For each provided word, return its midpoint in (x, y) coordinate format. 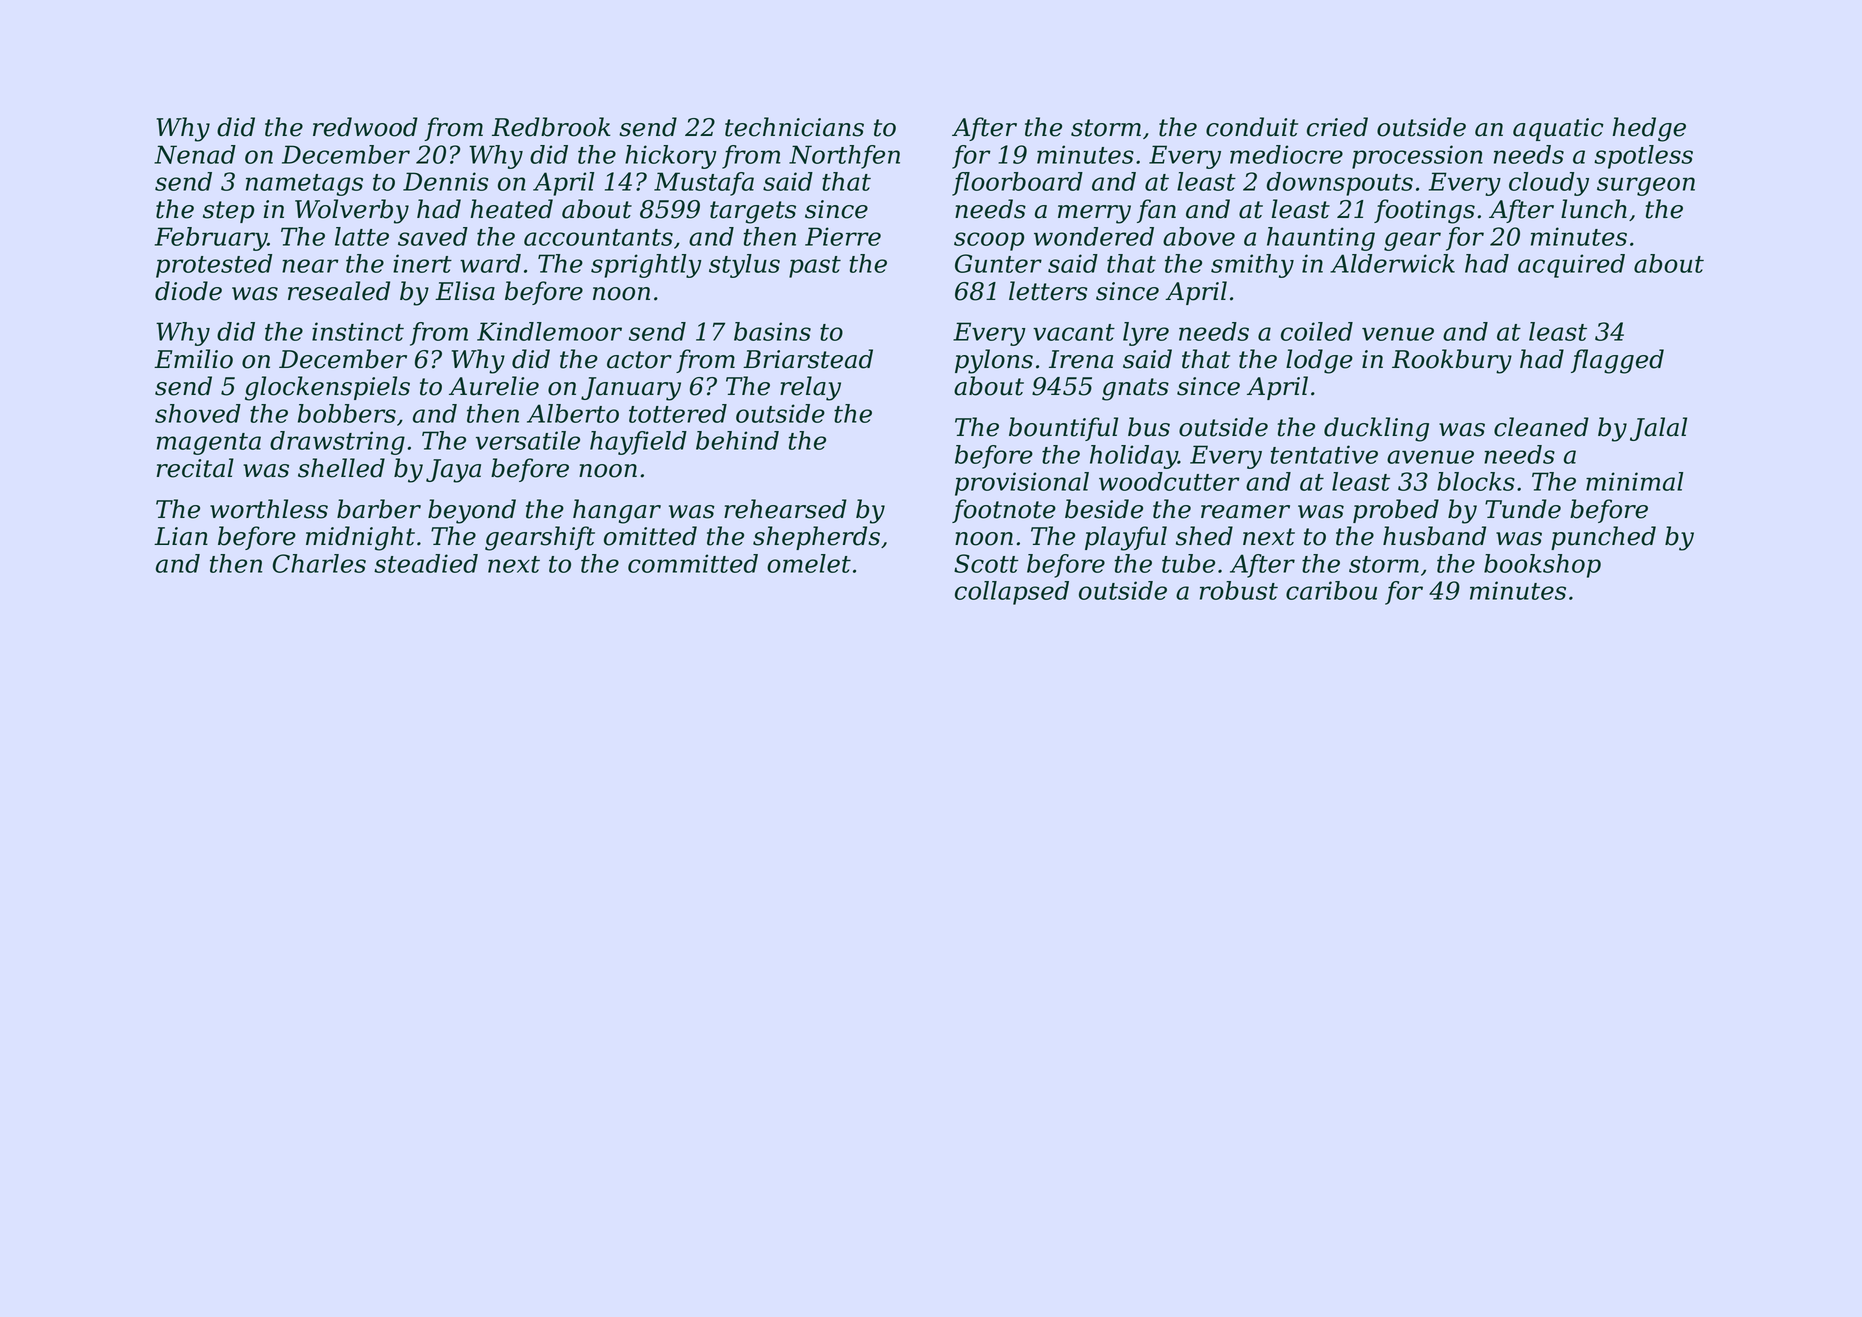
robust (1239, 590)
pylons (994, 361)
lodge (1319, 361)
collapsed (1012, 593)
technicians (794, 127)
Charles (319, 563)
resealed (339, 291)
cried (1337, 127)
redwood (365, 127)
